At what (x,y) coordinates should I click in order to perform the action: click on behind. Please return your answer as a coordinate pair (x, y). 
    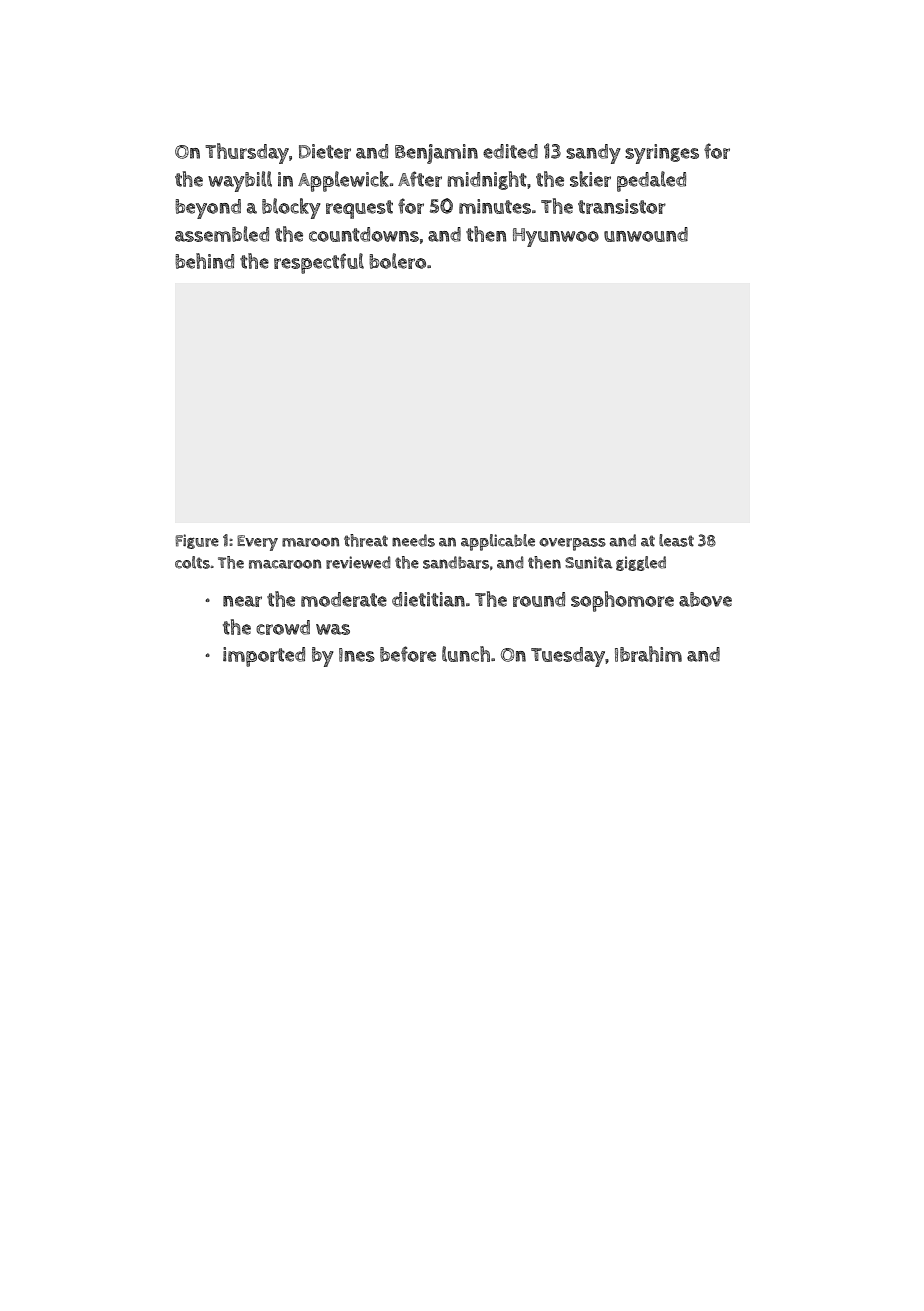
    Looking at the image, I should click on (204, 261).
